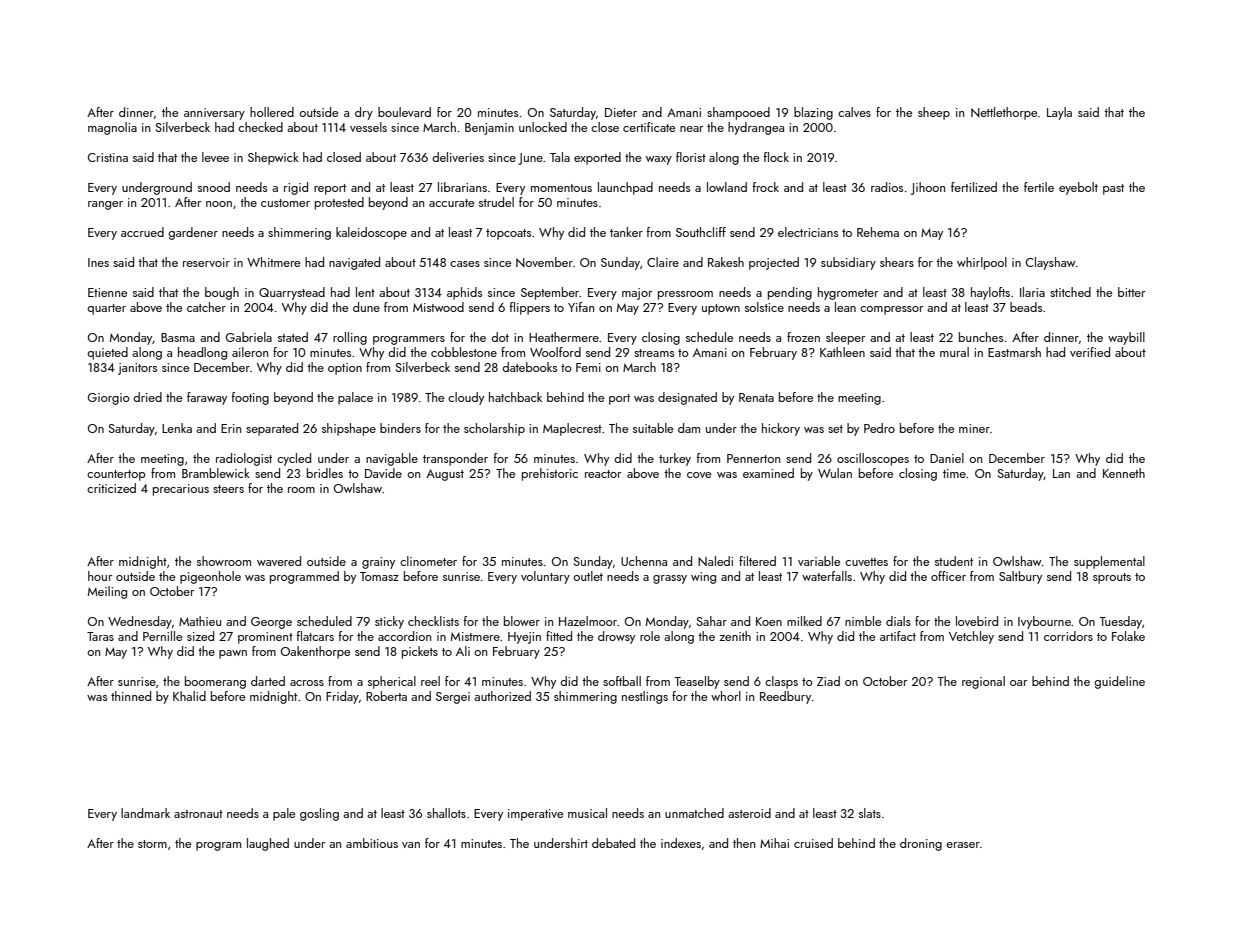  I want to click on florist, so click(691, 157).
